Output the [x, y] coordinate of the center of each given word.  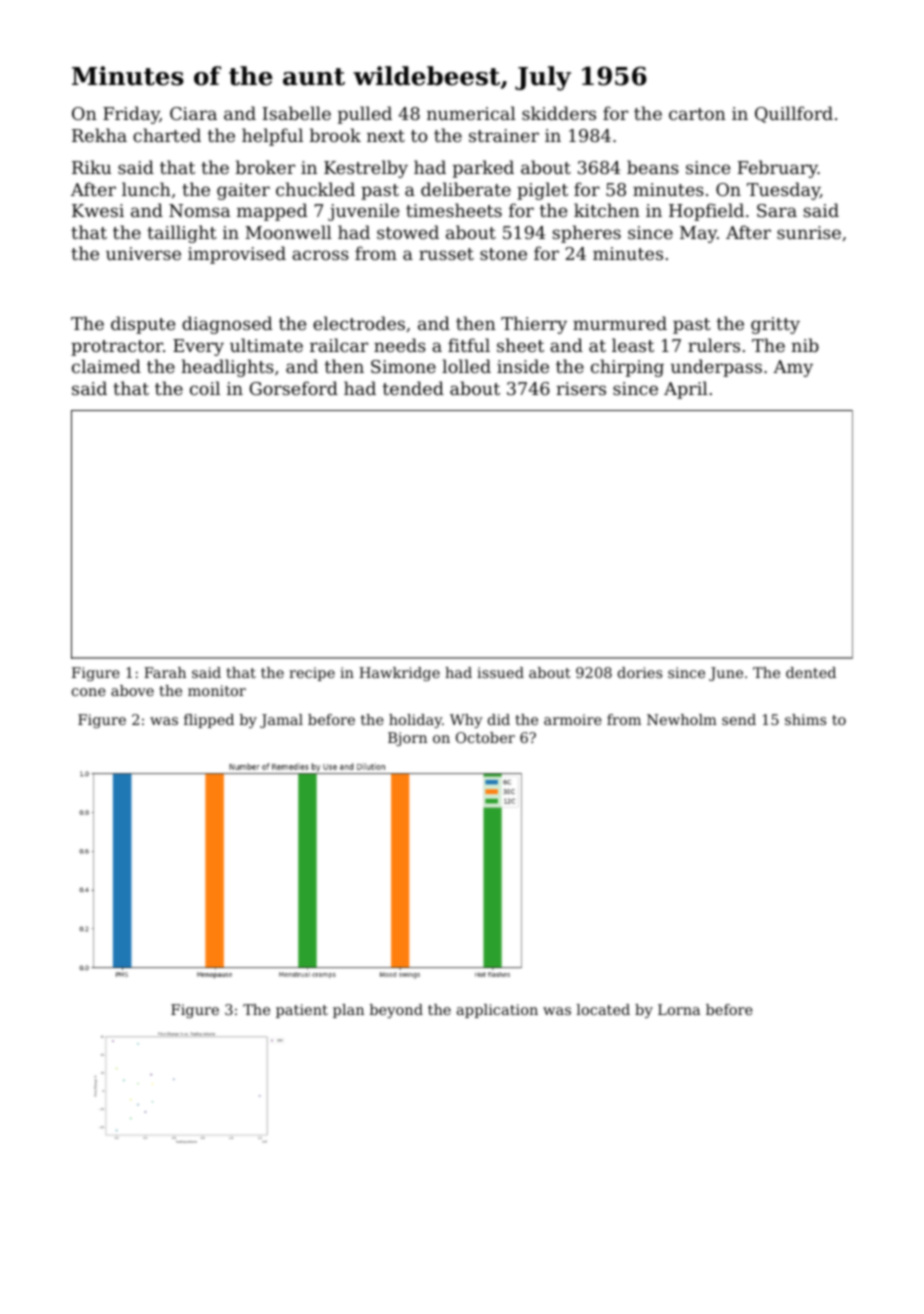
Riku [91, 167]
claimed [106, 366]
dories [640, 672]
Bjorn [407, 739]
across [320, 255]
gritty [775, 325]
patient [302, 1011]
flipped [209, 721]
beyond [396, 1011]
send [739, 719]
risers [581, 388]
